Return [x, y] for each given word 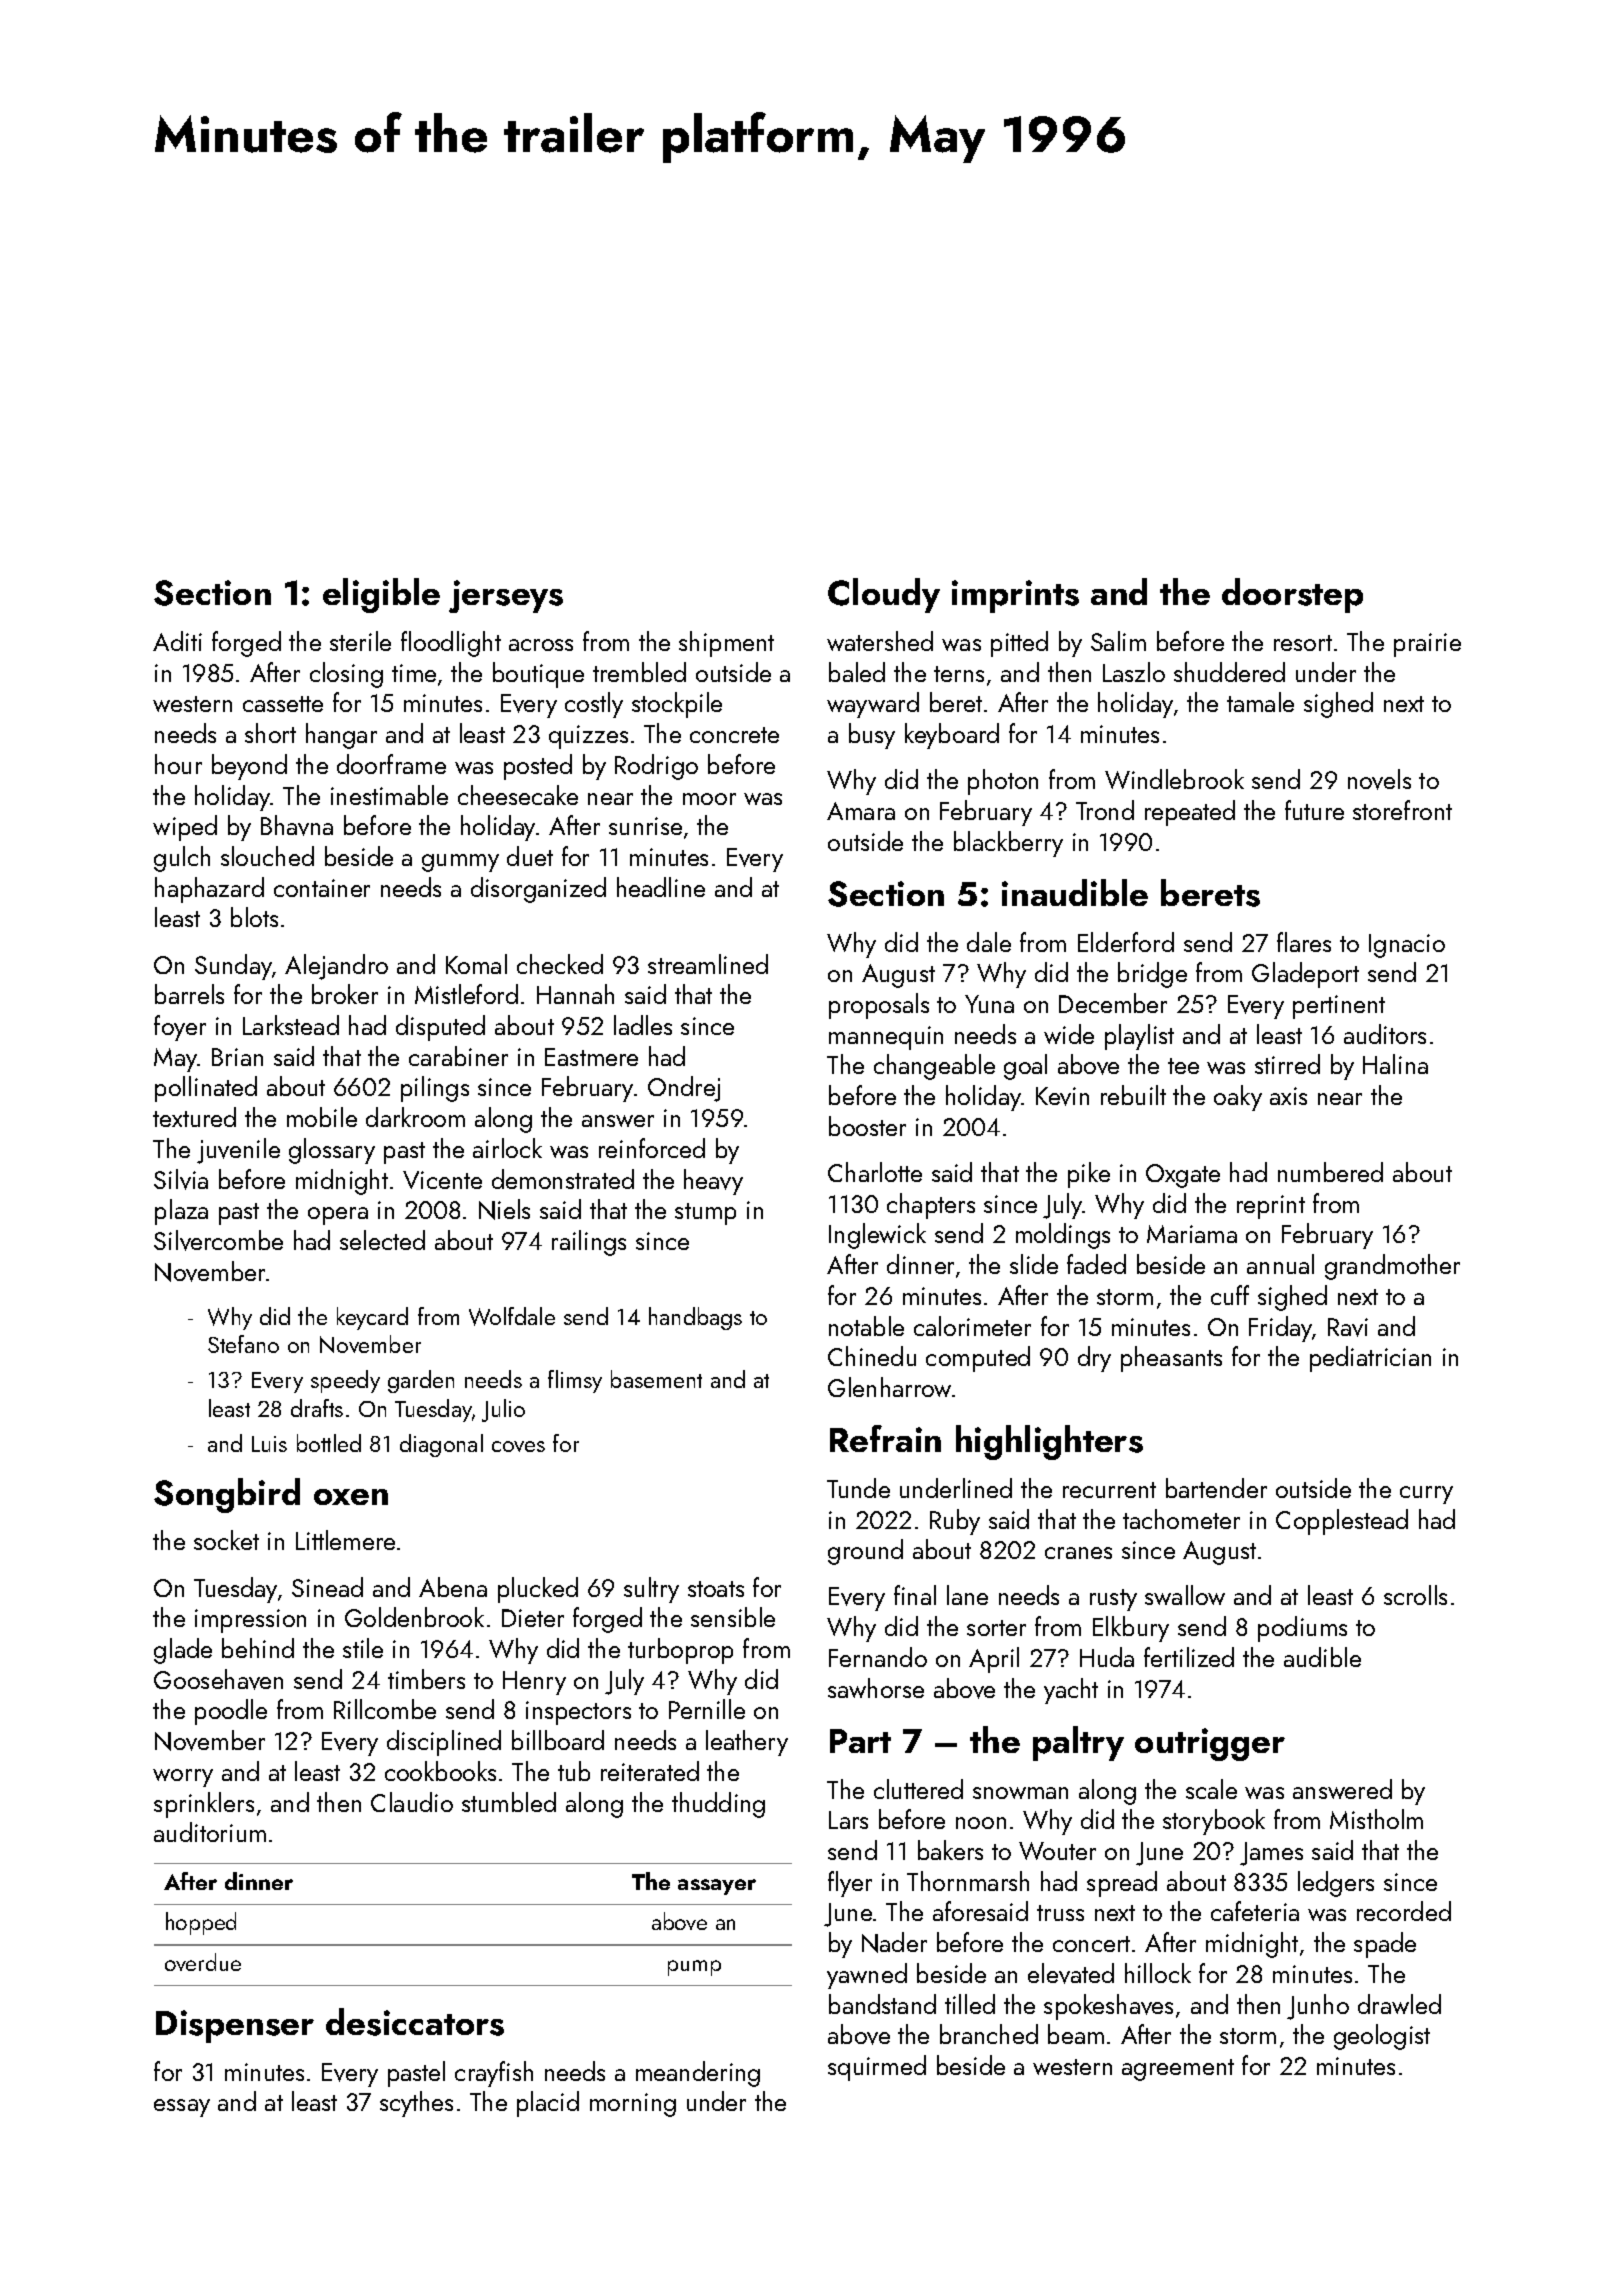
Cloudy [884, 595]
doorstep [1292, 595]
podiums [1302, 1629]
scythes [416, 2104]
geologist [1382, 2037]
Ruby [955, 1522]
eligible [381, 595]
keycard [372, 1318]
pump [694, 1968]
